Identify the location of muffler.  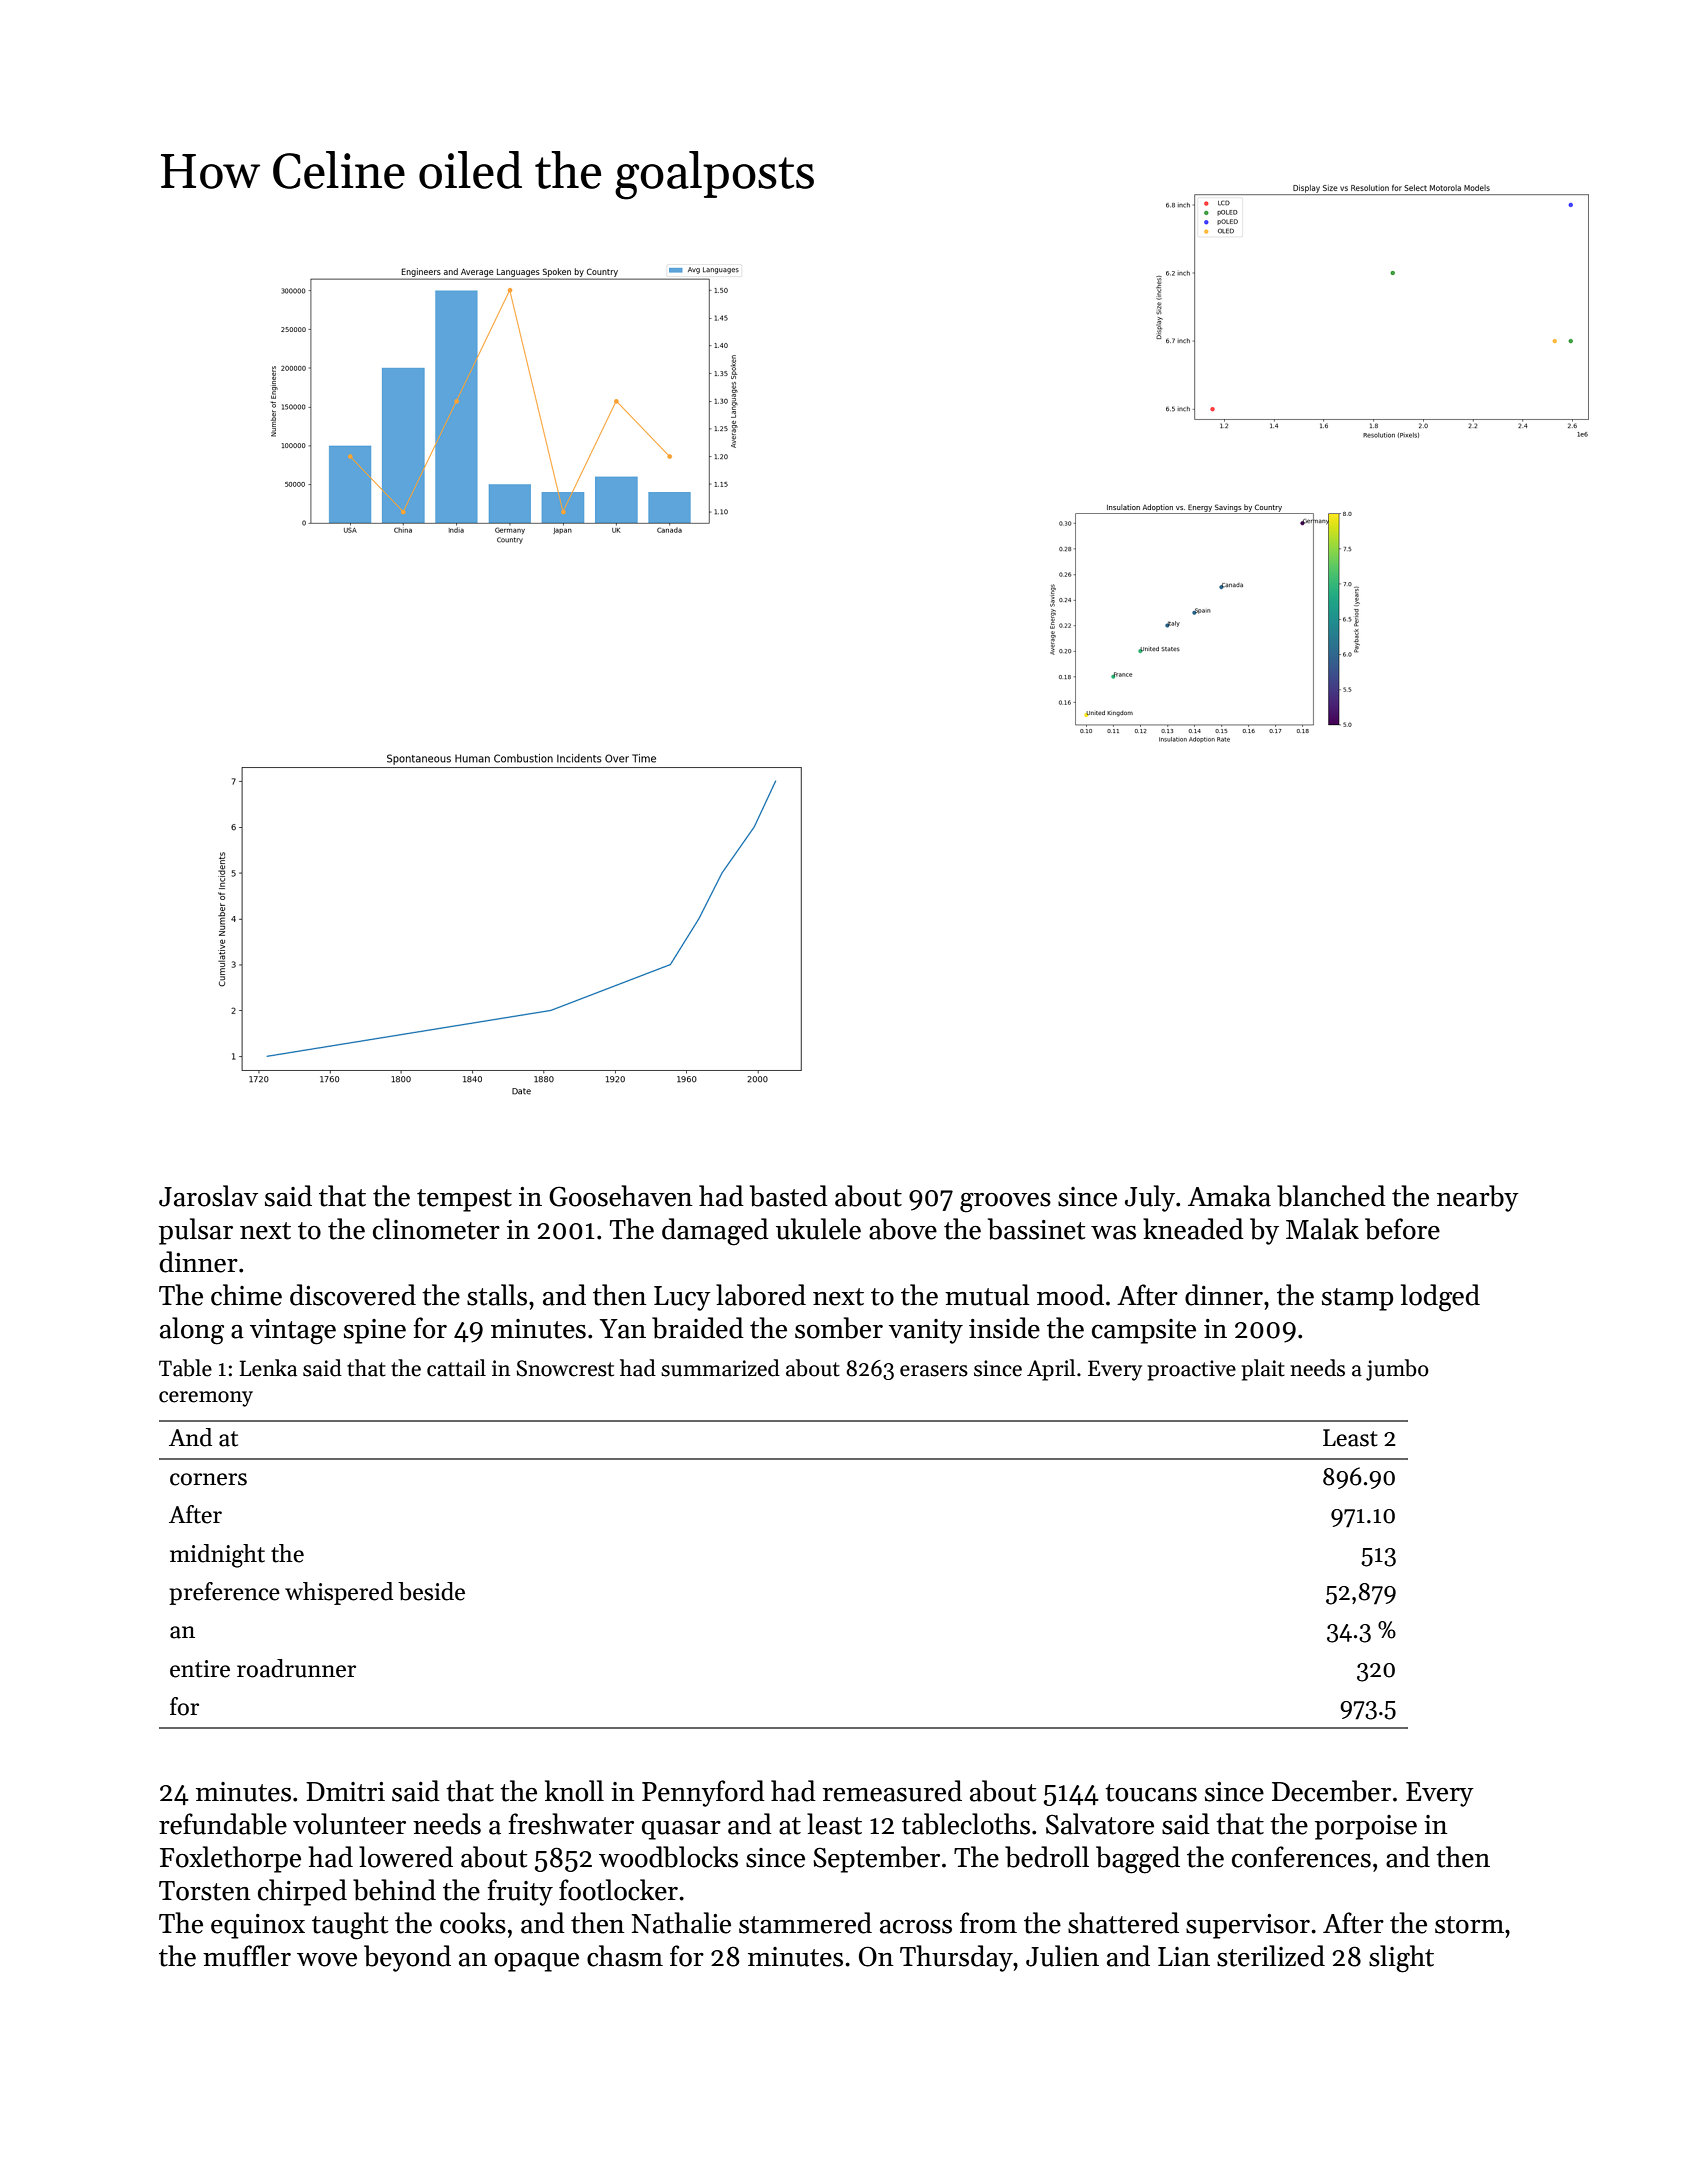
(247, 1956).
